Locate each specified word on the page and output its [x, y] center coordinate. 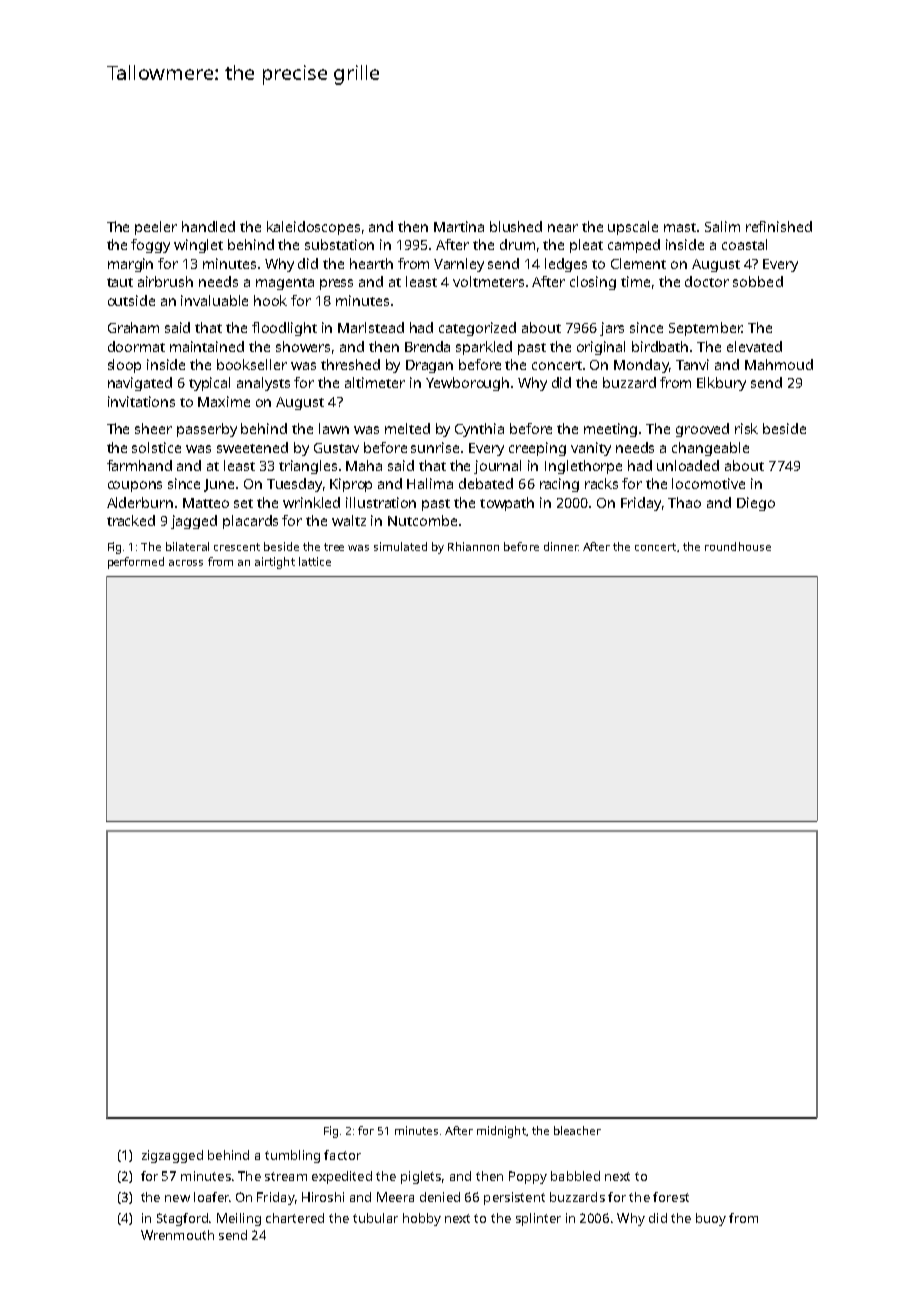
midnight [501, 1132]
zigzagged [172, 1156]
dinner [561, 546]
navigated [140, 384]
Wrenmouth [177, 1235]
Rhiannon [473, 546]
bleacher [577, 1130]
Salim [722, 226]
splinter [538, 1219]
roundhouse [738, 546]
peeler [156, 228]
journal [497, 467]
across [186, 563]
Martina [459, 226]
